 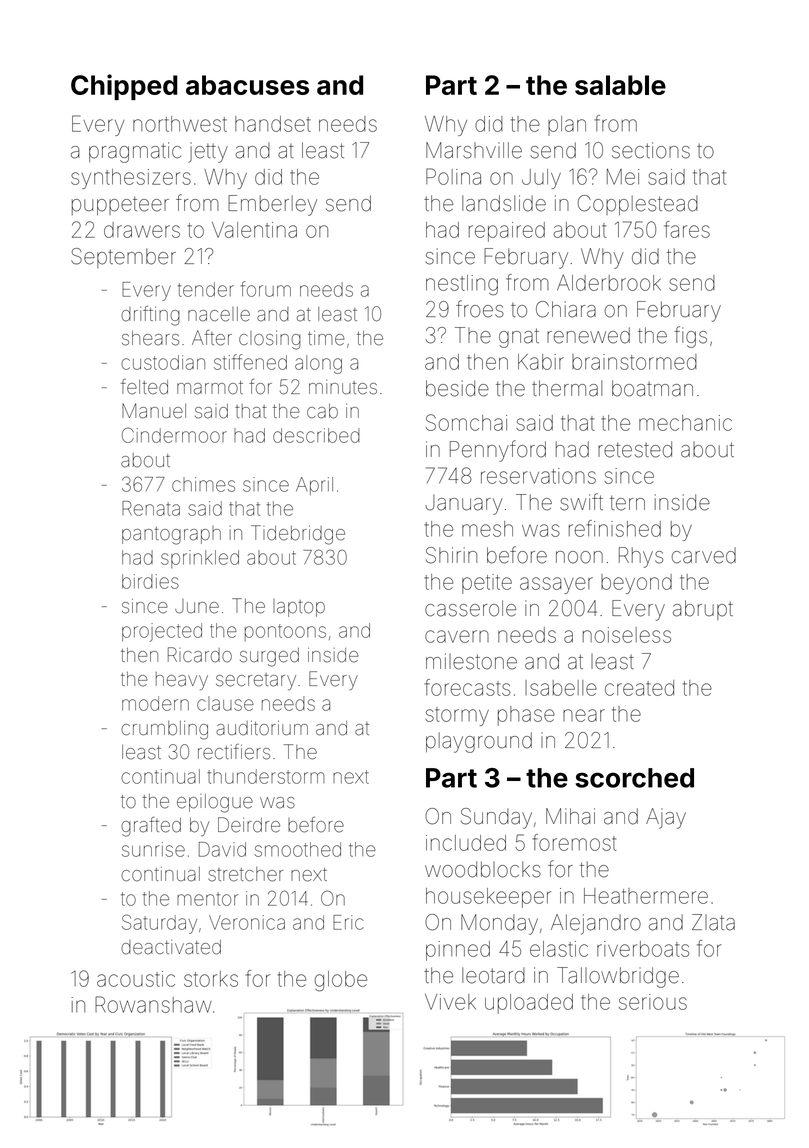 I want to click on Tallowbridge, so click(x=618, y=977).
